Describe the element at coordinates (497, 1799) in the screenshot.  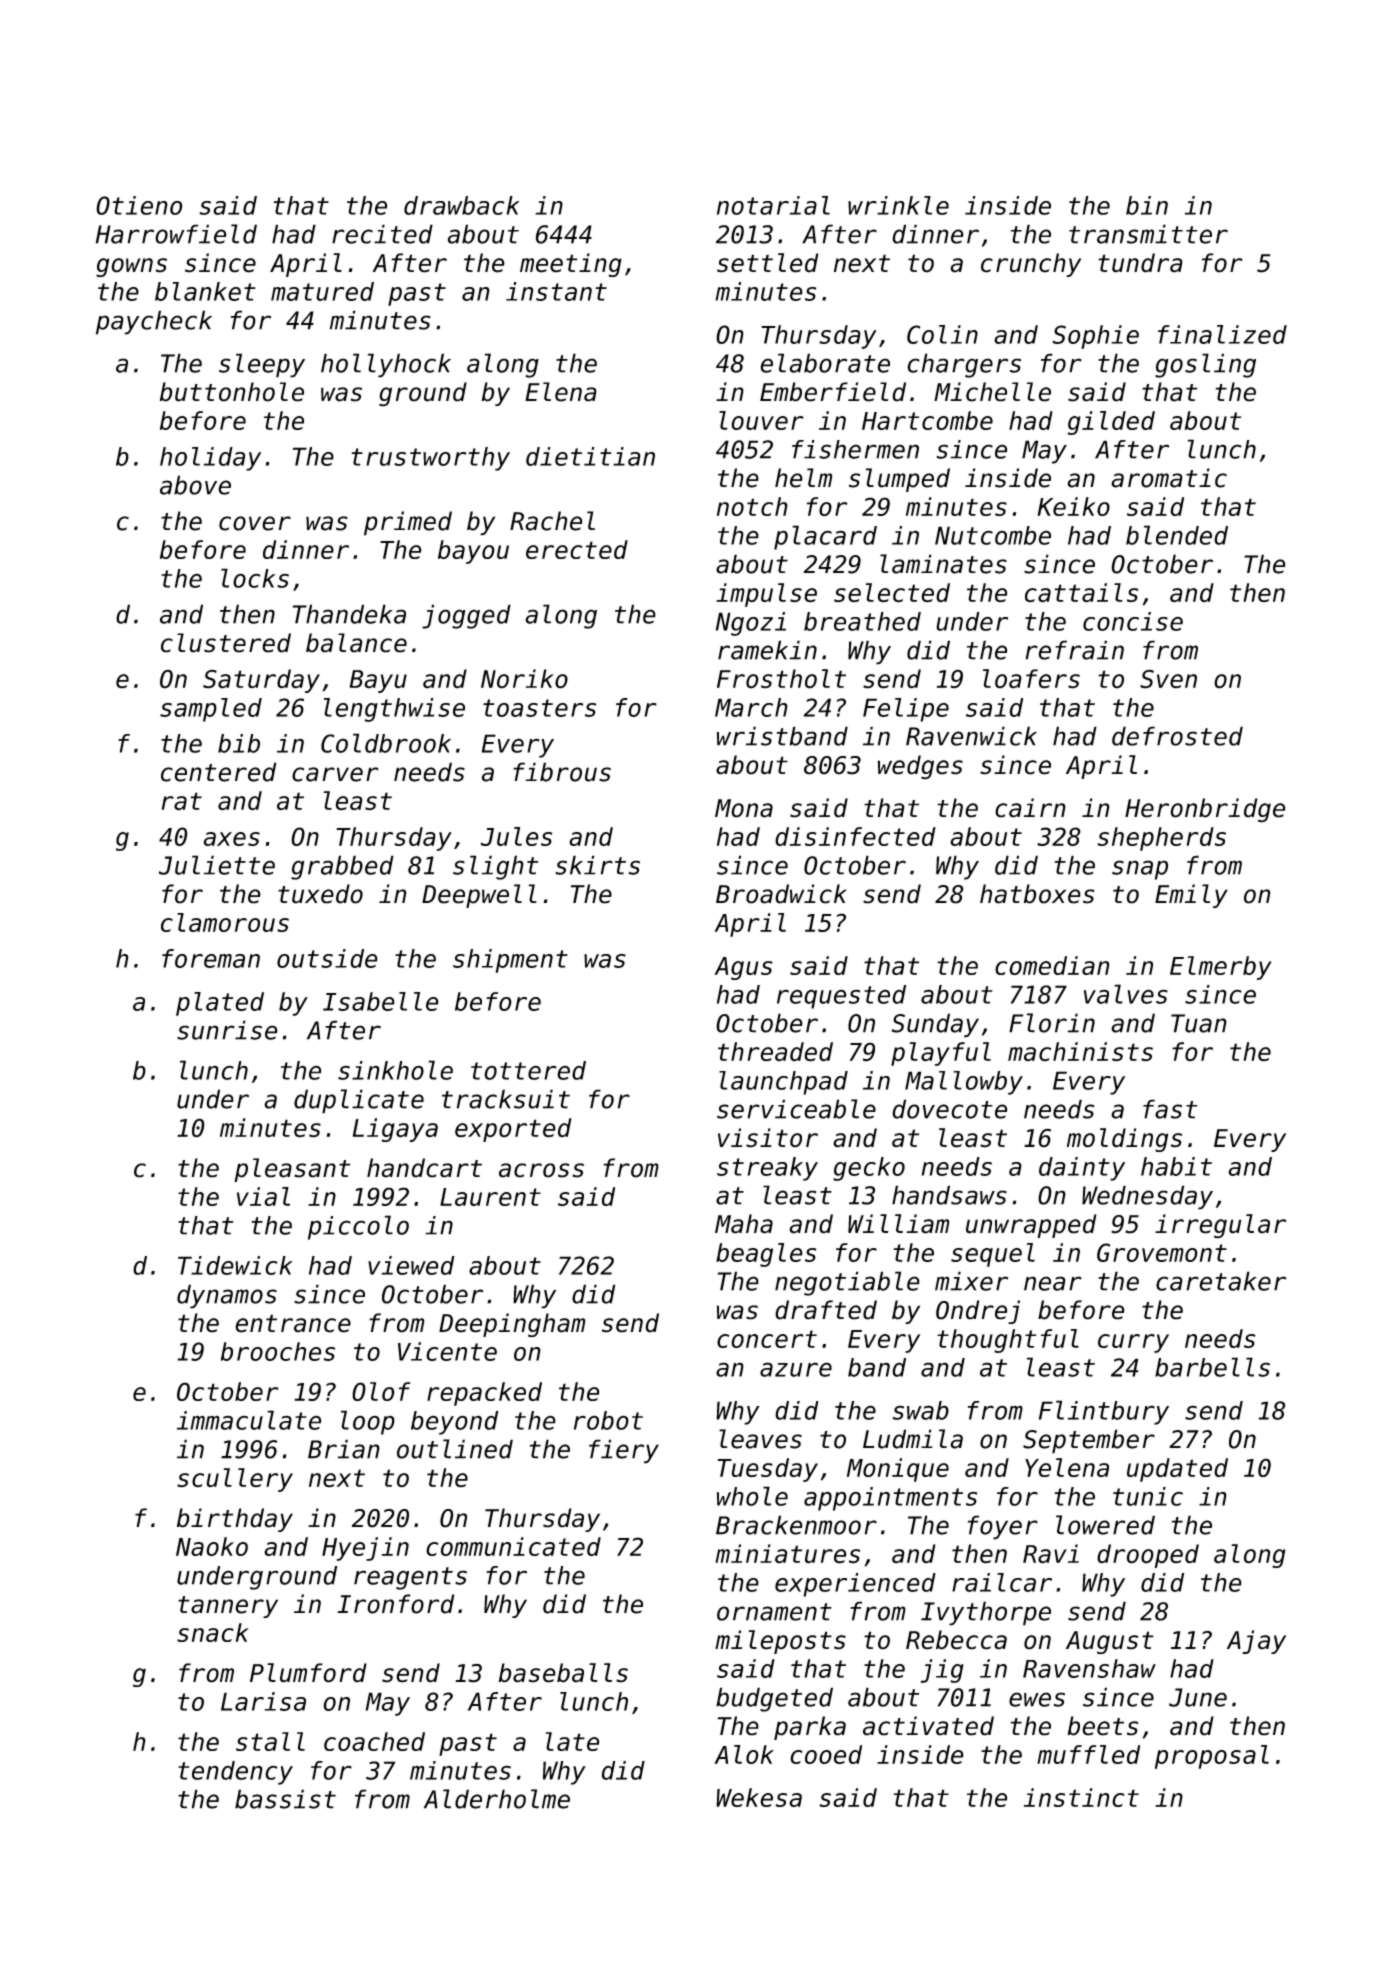
I see `Alderholme` at that location.
